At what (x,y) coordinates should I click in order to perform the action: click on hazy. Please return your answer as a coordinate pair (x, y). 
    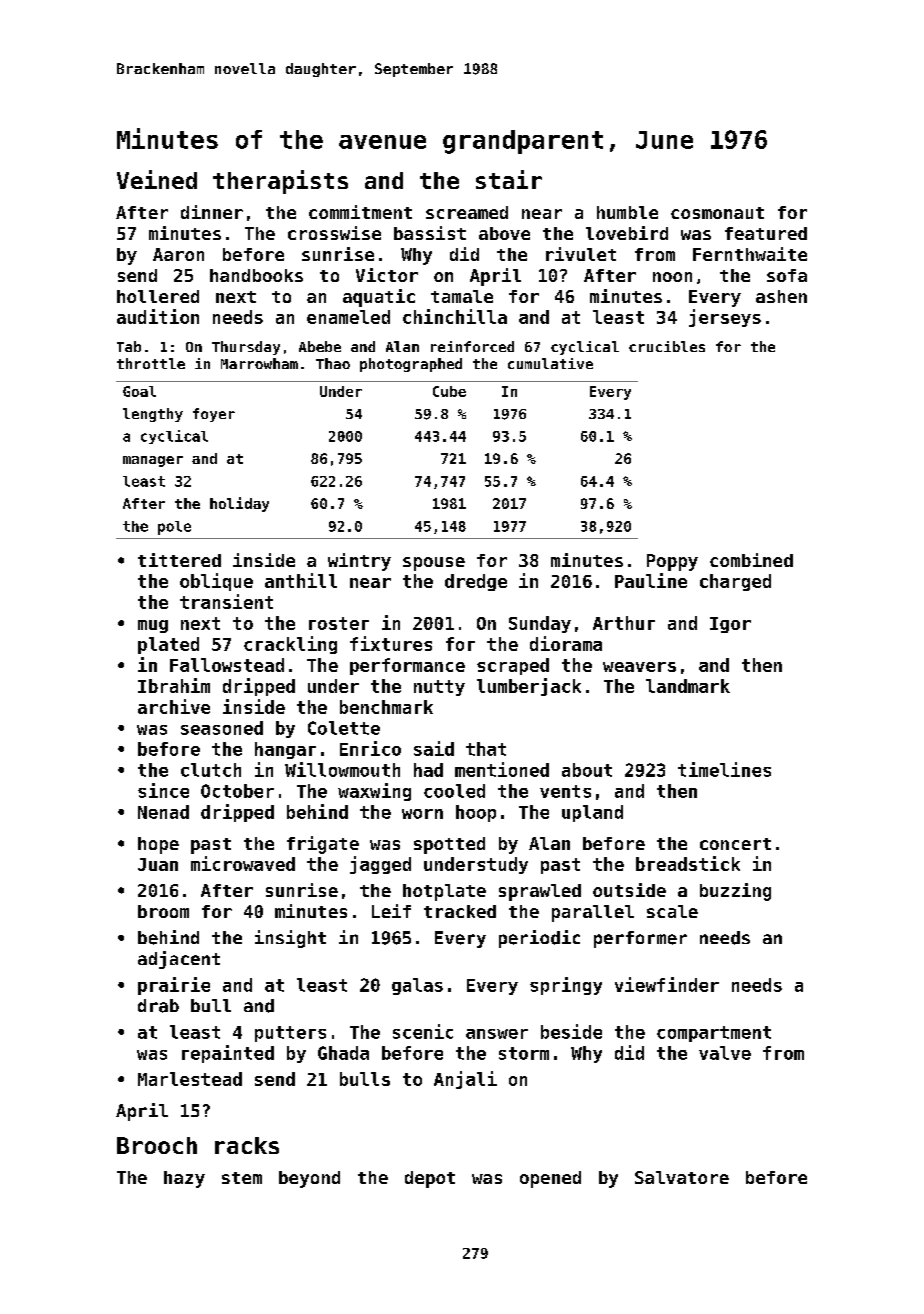
    Looking at the image, I should click on (184, 1179).
